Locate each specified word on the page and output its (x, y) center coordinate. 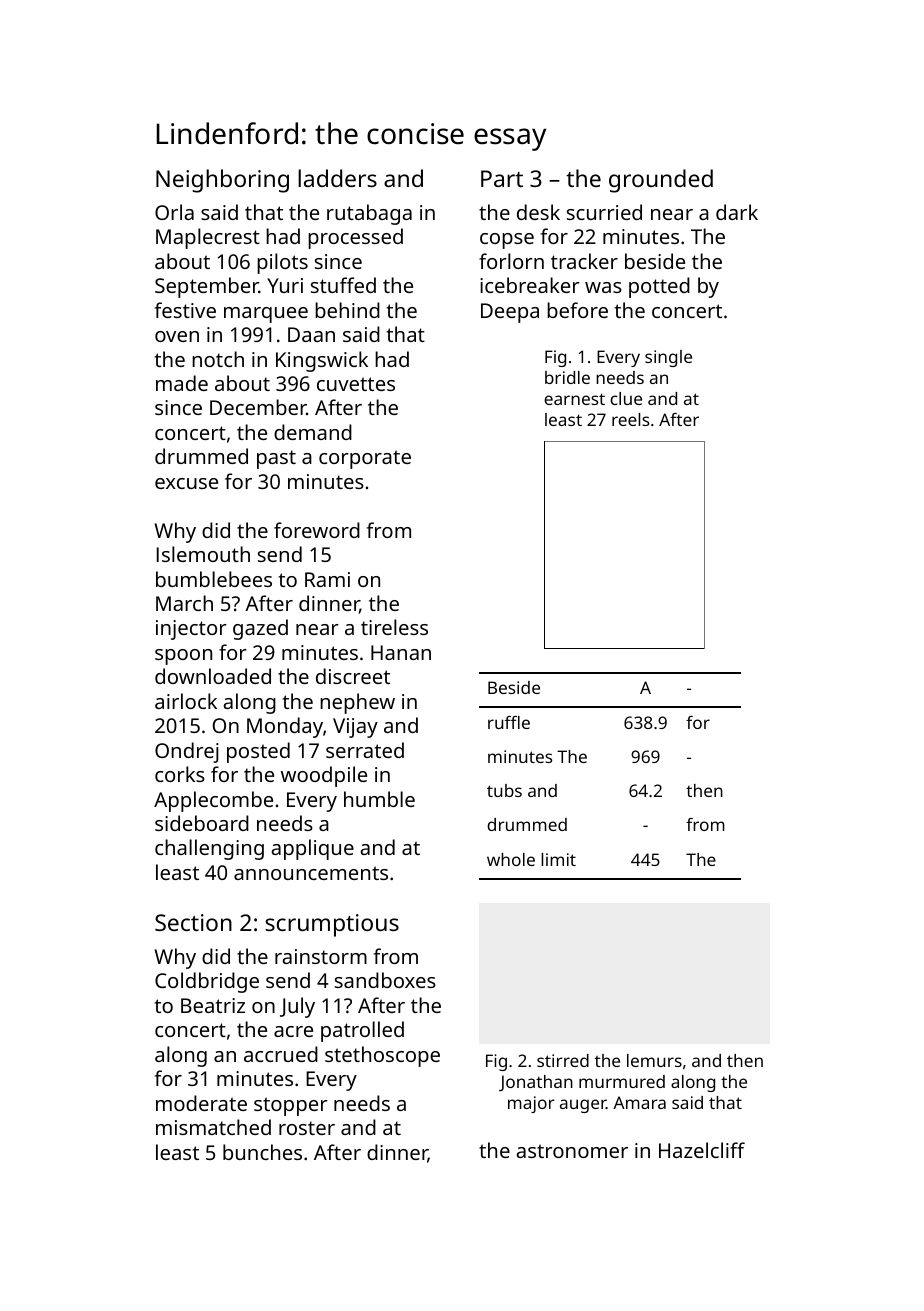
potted (659, 287)
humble (379, 799)
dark (737, 212)
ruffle (509, 722)
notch (218, 359)
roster (307, 1128)
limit (558, 859)
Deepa (510, 313)
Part (502, 178)
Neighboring (222, 181)
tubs (504, 790)
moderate (201, 1103)
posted (258, 752)
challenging (209, 849)
